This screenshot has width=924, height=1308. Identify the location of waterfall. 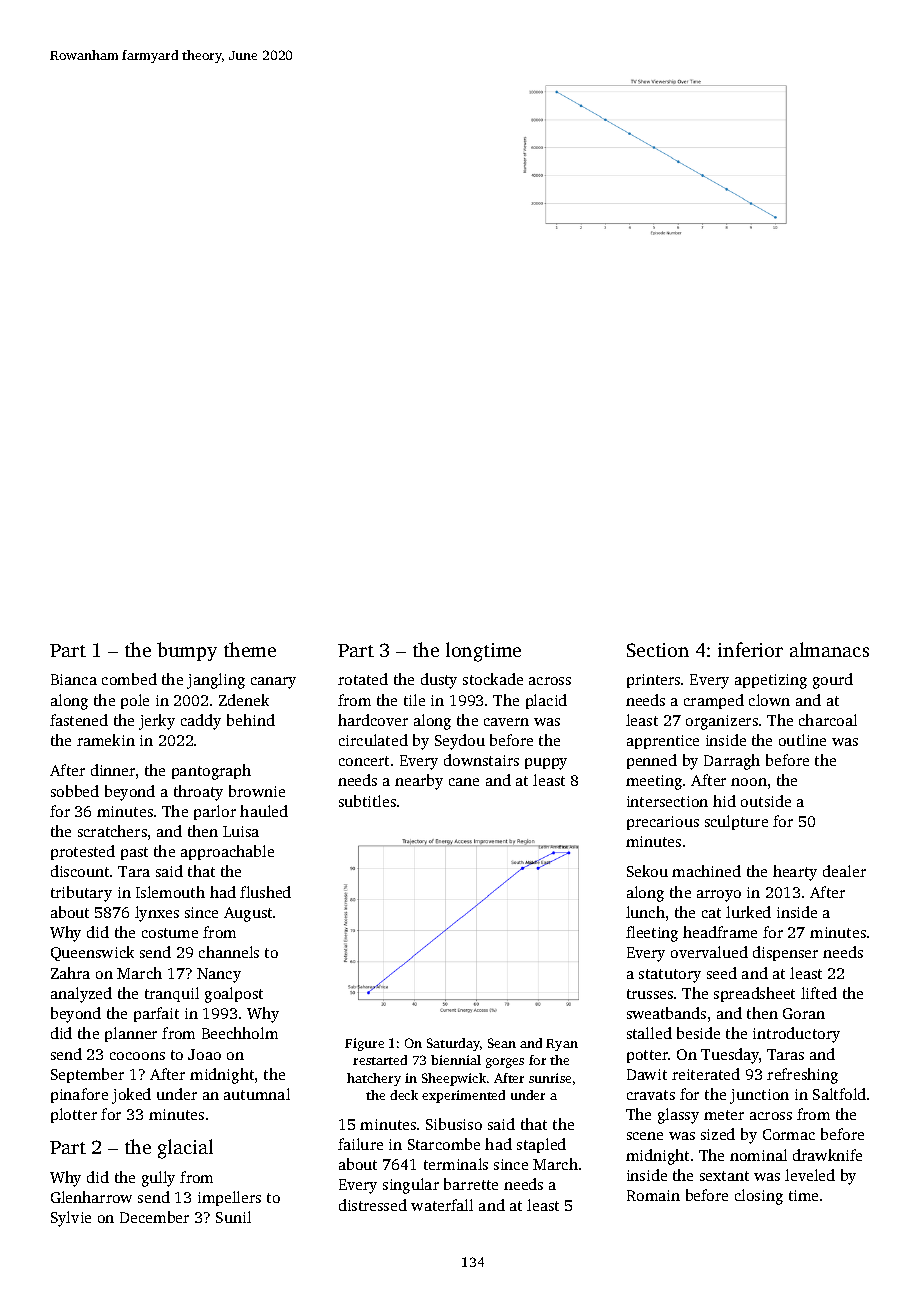
(442, 1205).
